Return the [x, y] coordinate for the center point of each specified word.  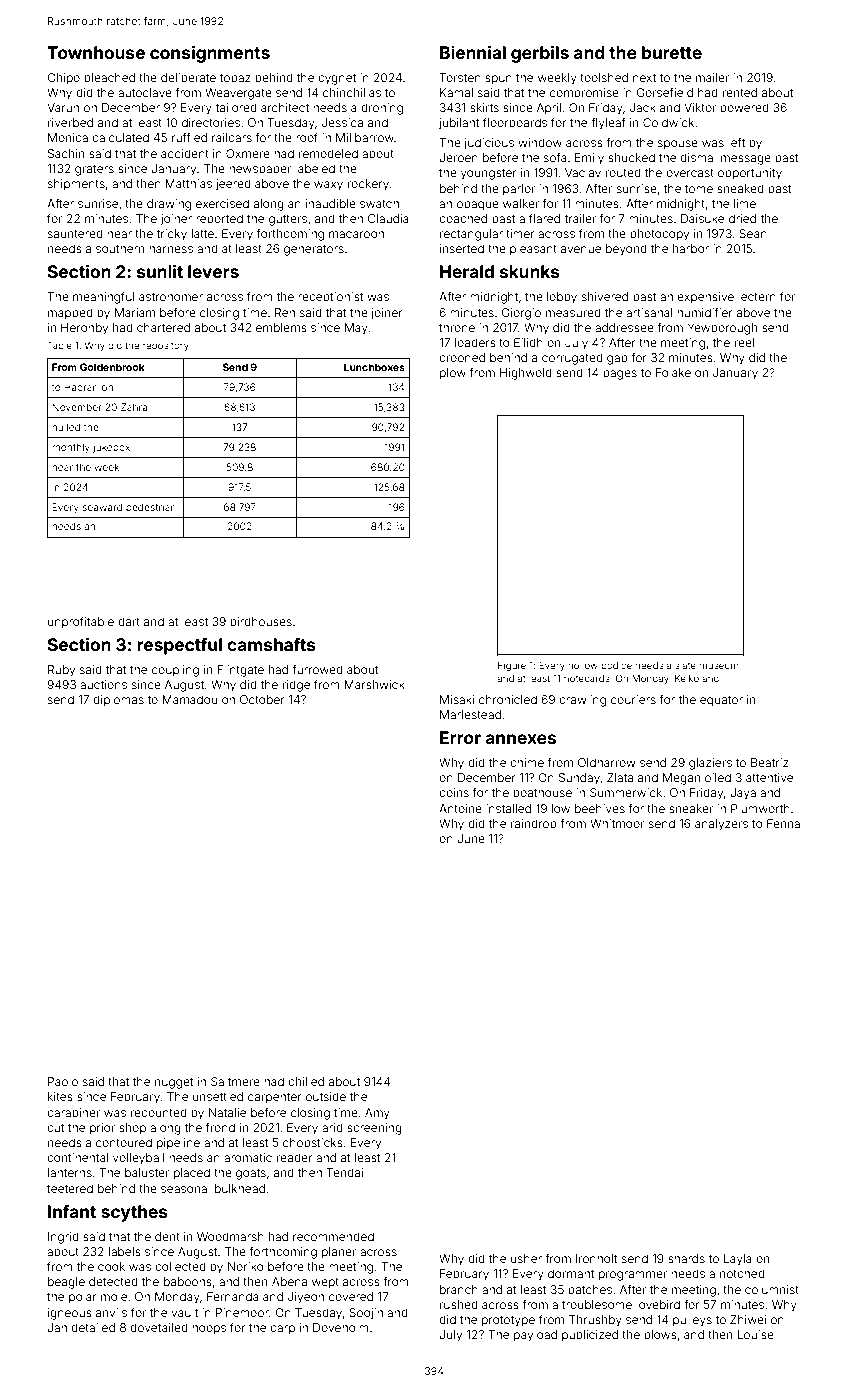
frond [220, 1127]
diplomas [118, 701]
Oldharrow [607, 762]
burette [672, 52]
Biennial [473, 52]
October [262, 699]
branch [459, 1289]
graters [94, 170]
